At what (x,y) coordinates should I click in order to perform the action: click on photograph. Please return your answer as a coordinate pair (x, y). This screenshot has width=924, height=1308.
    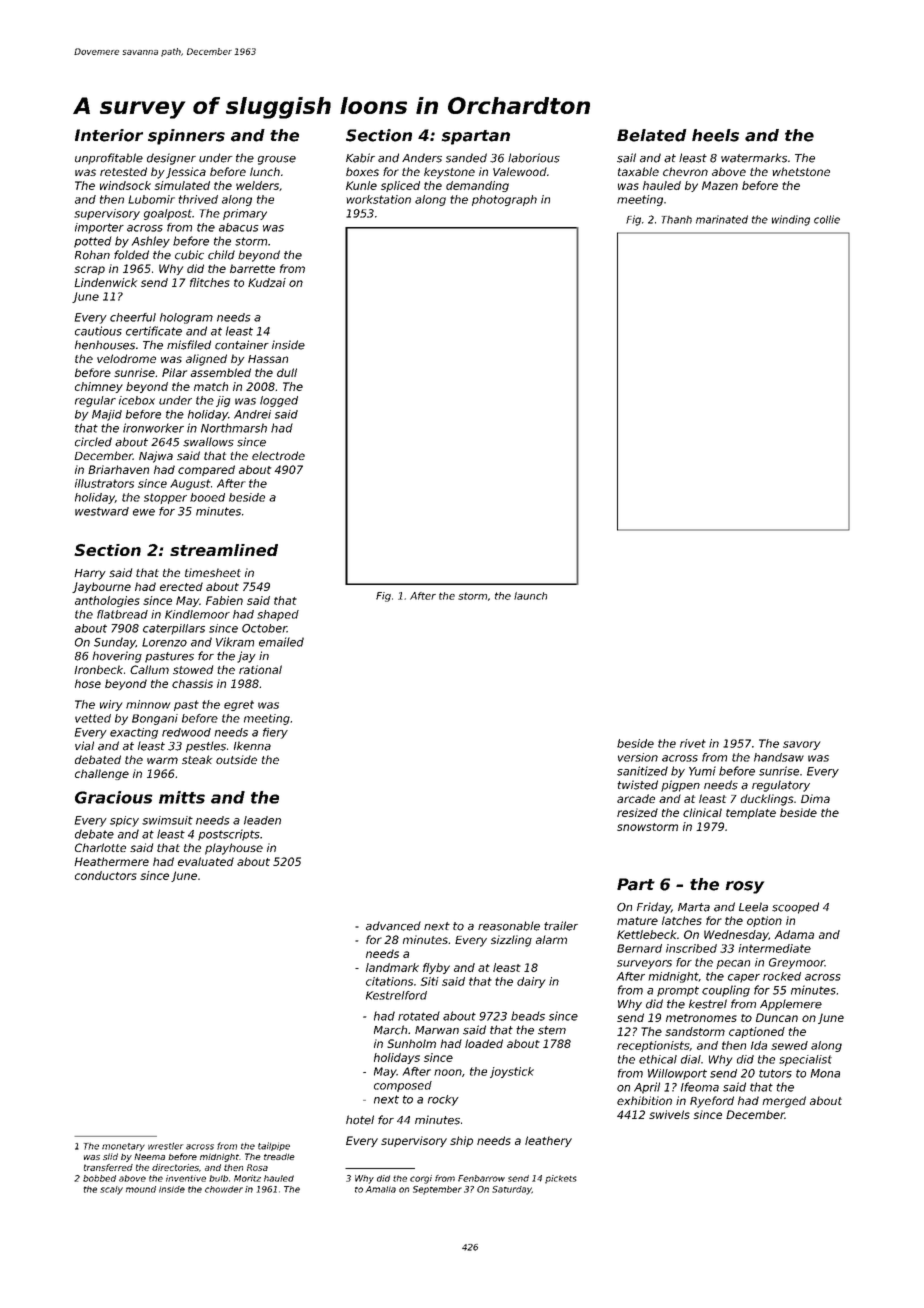
    Looking at the image, I should click on (504, 200).
